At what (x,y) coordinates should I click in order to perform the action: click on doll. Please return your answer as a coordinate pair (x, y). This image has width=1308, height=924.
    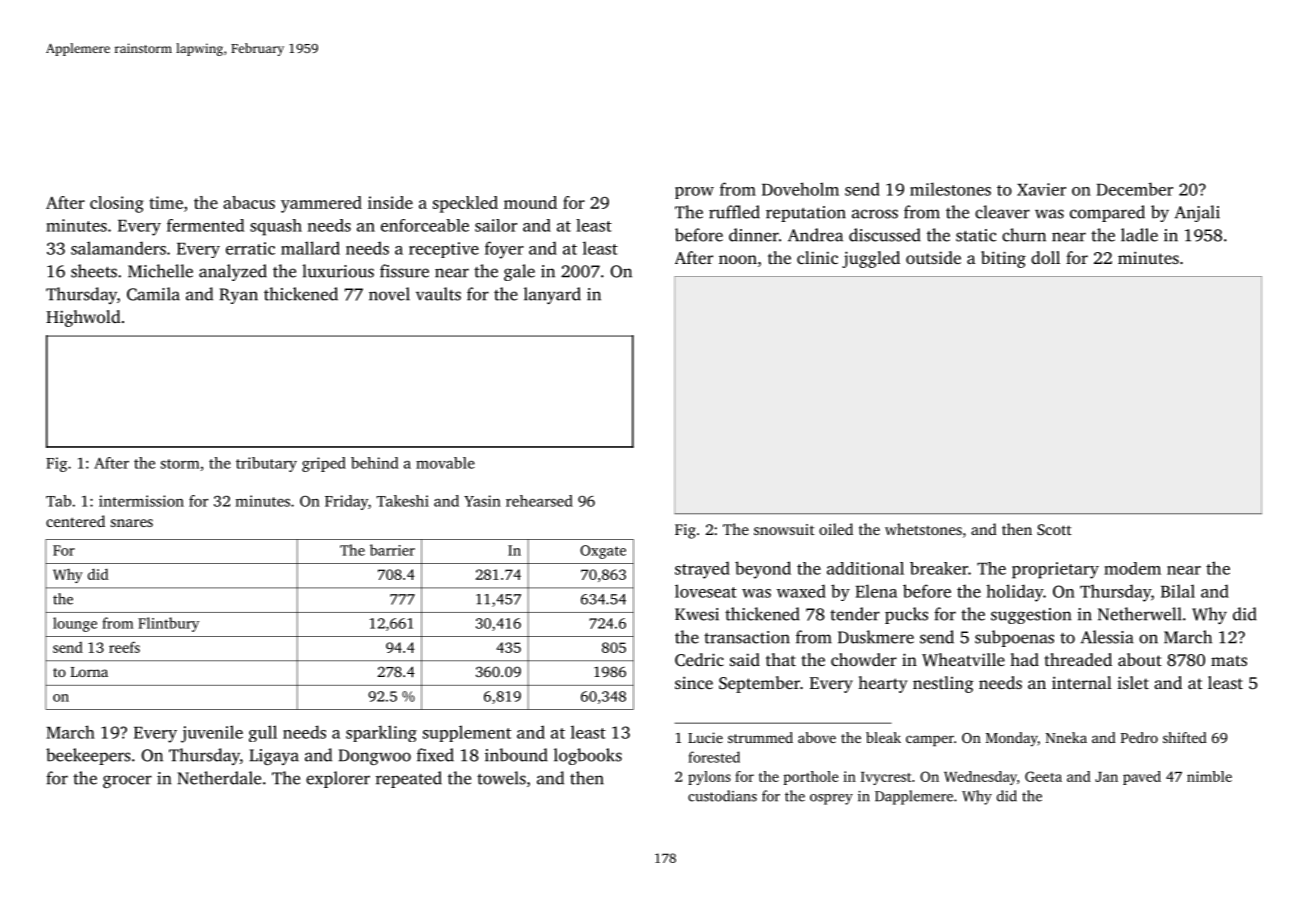
    Looking at the image, I should click on (1045, 257).
